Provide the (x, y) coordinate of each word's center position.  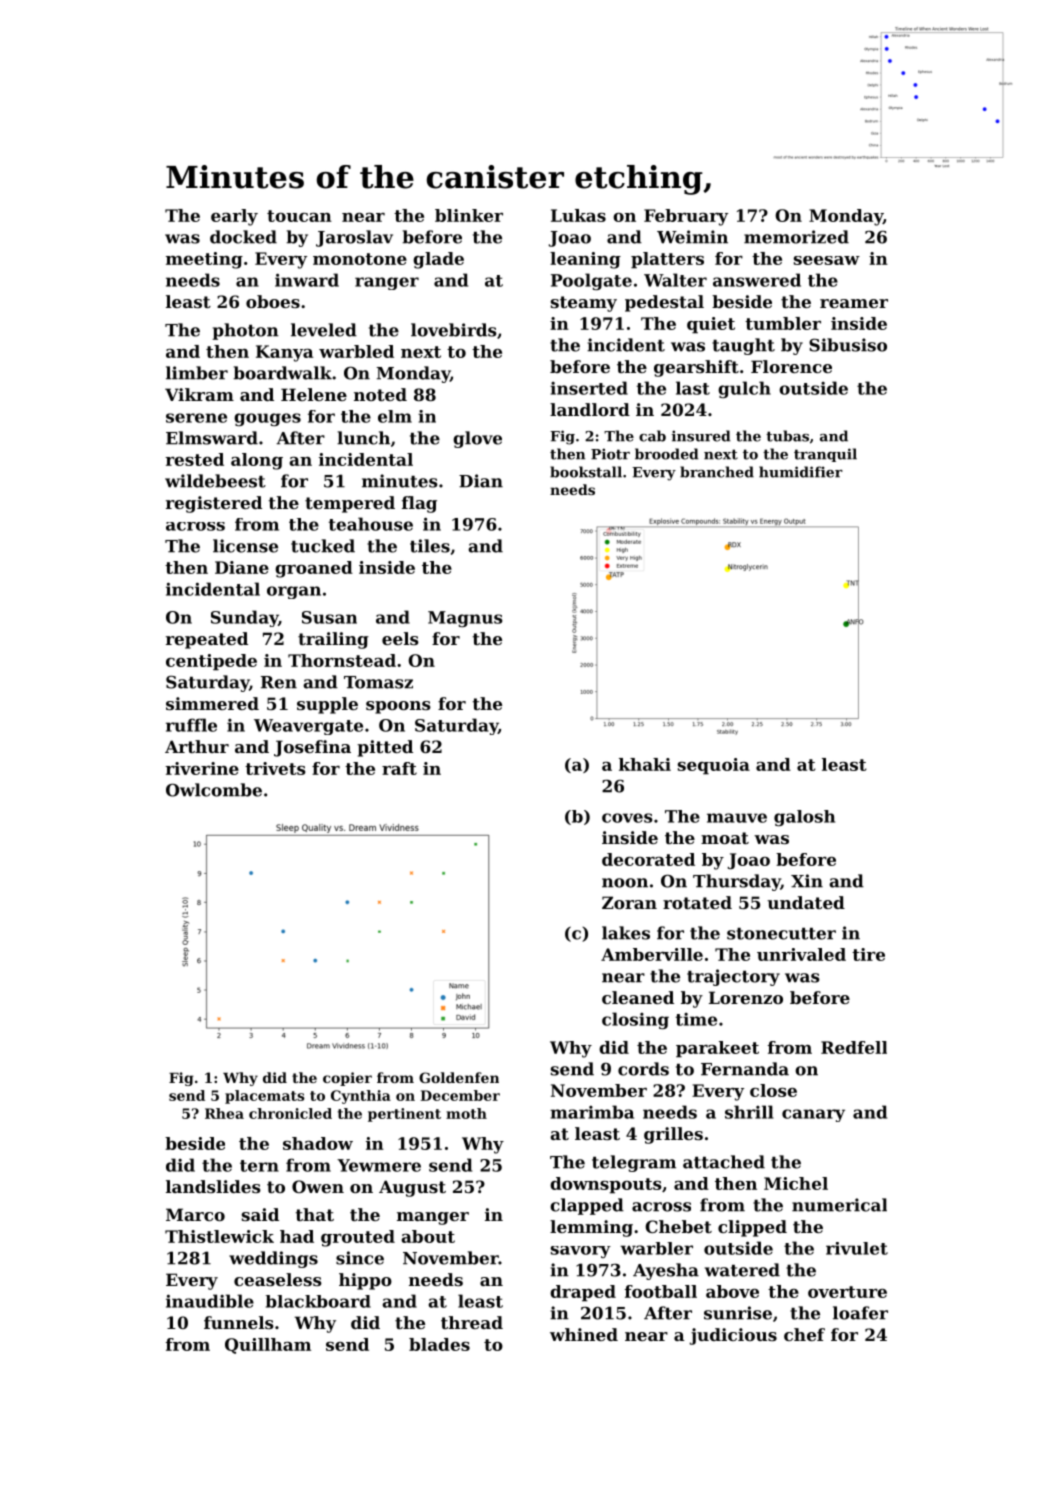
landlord (590, 409)
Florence (791, 366)
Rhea (224, 1113)
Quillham (268, 1346)
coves (627, 818)
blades (439, 1344)
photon (245, 331)
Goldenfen (459, 1077)
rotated (697, 902)
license (245, 546)
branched (717, 472)
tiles (430, 546)
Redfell (854, 1047)
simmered (212, 703)
